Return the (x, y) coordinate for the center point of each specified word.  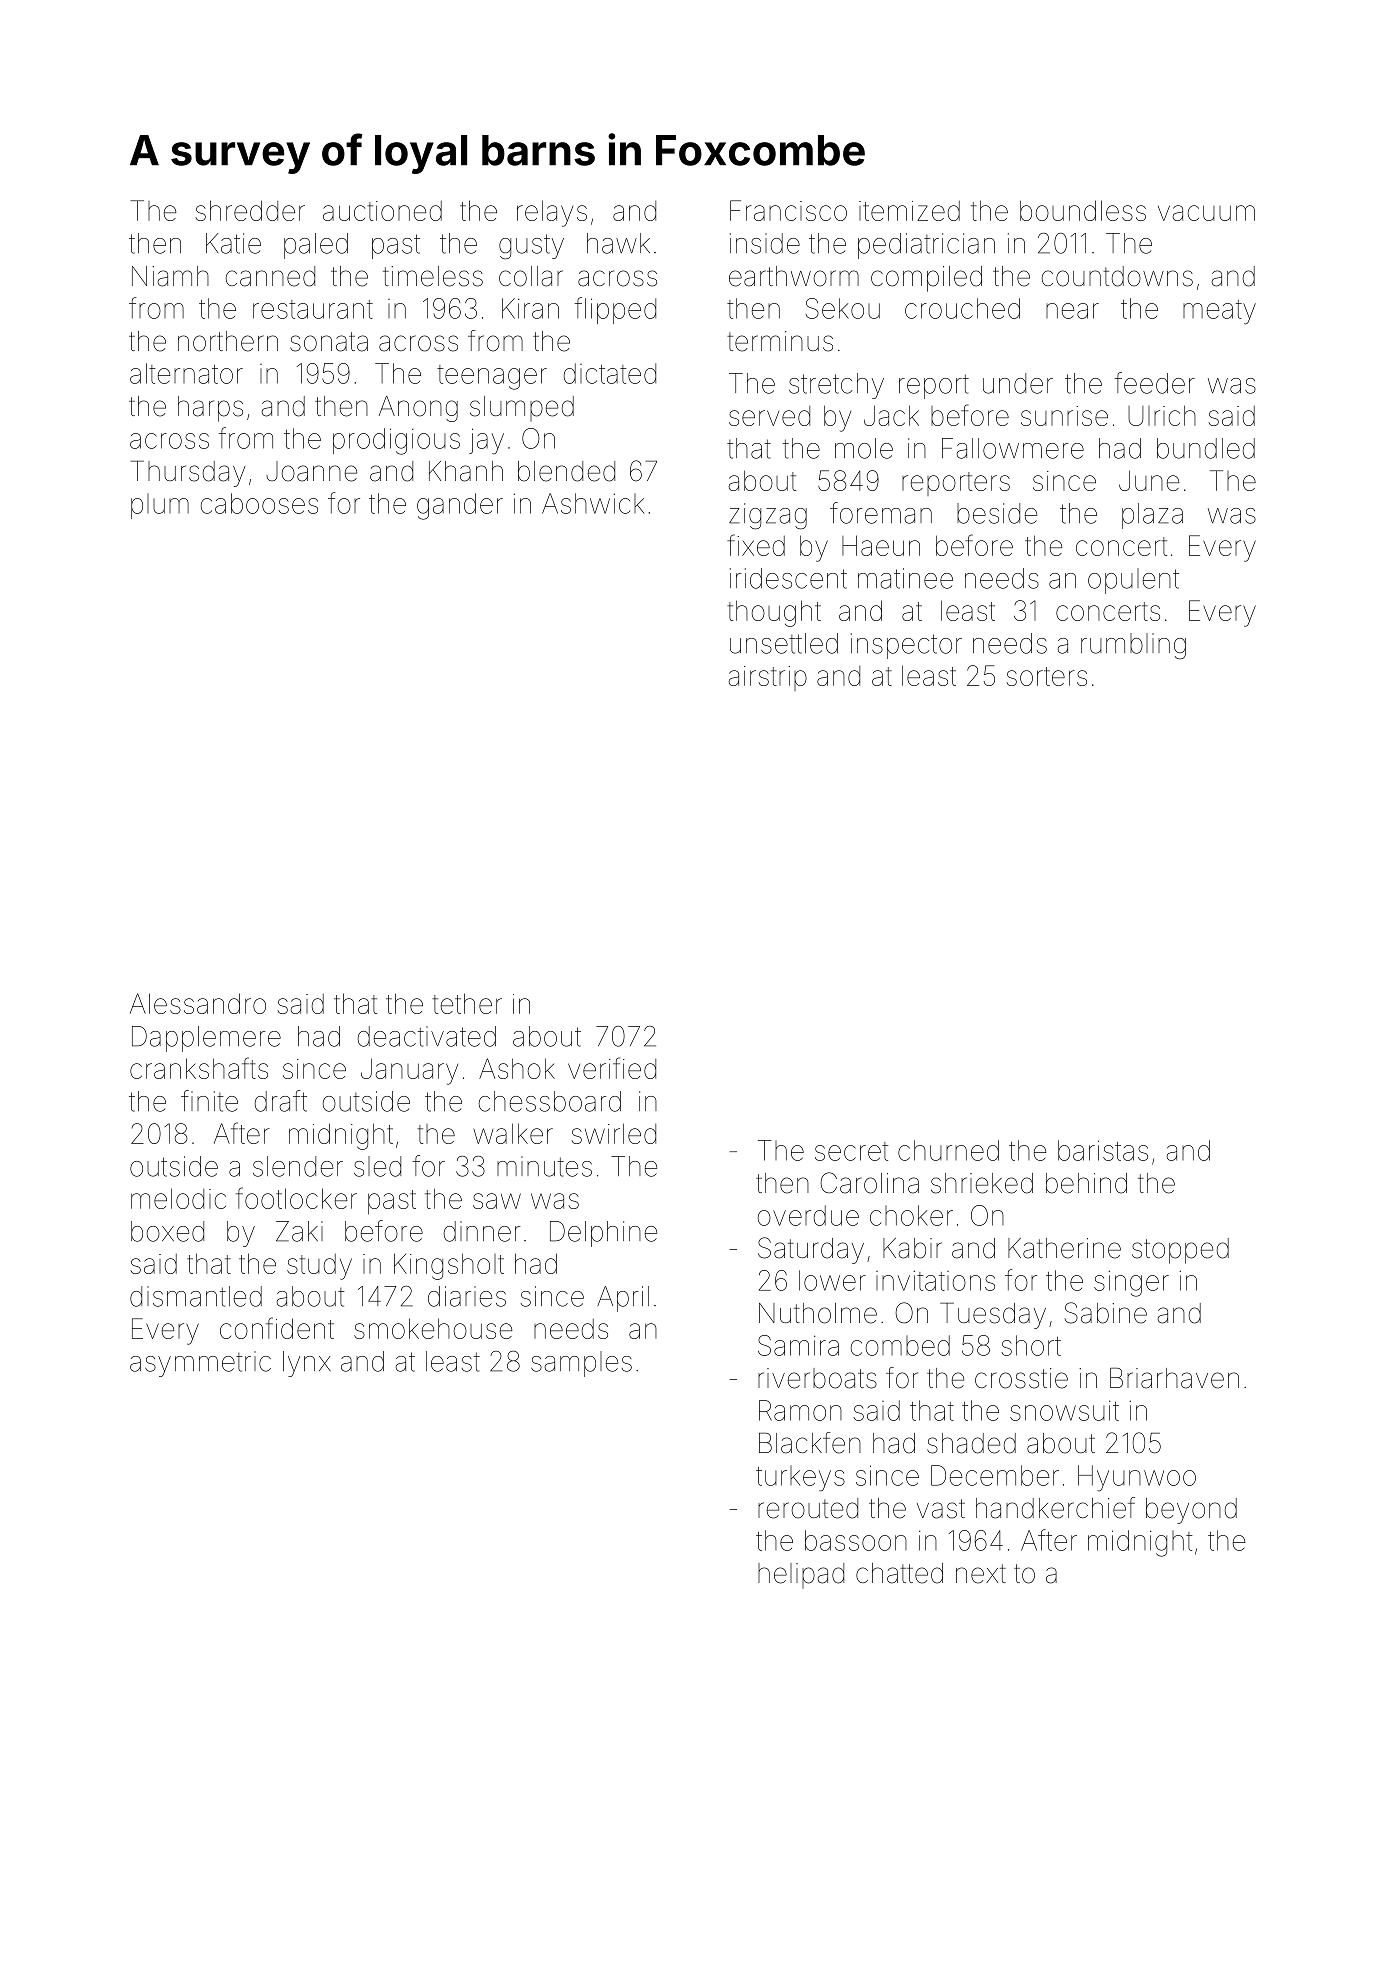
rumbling (1133, 646)
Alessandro (198, 1003)
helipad (801, 1575)
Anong (418, 409)
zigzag (768, 516)
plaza (1152, 516)
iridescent (788, 578)
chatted (899, 1573)
